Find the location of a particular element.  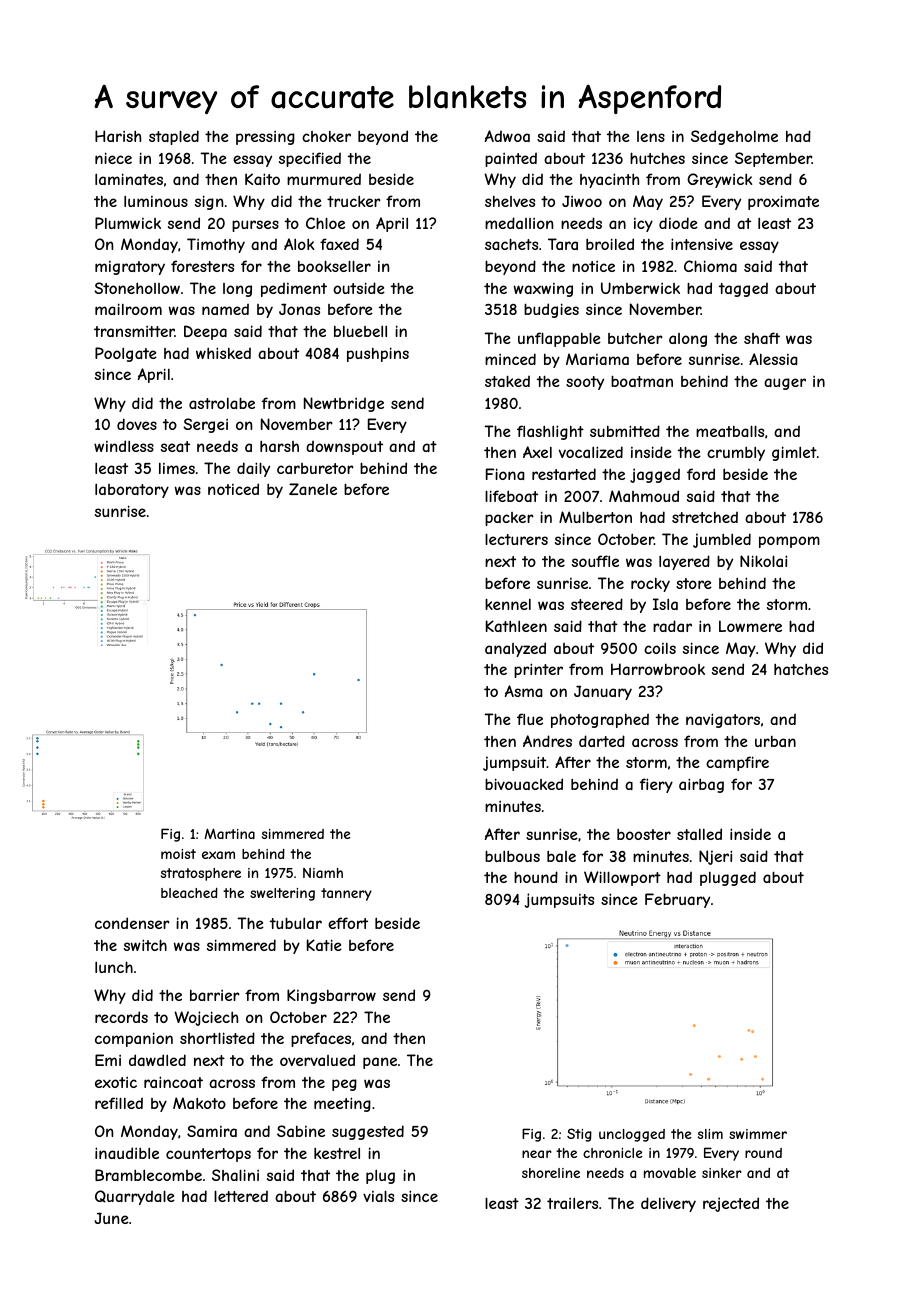

minced is located at coordinates (510, 359).
